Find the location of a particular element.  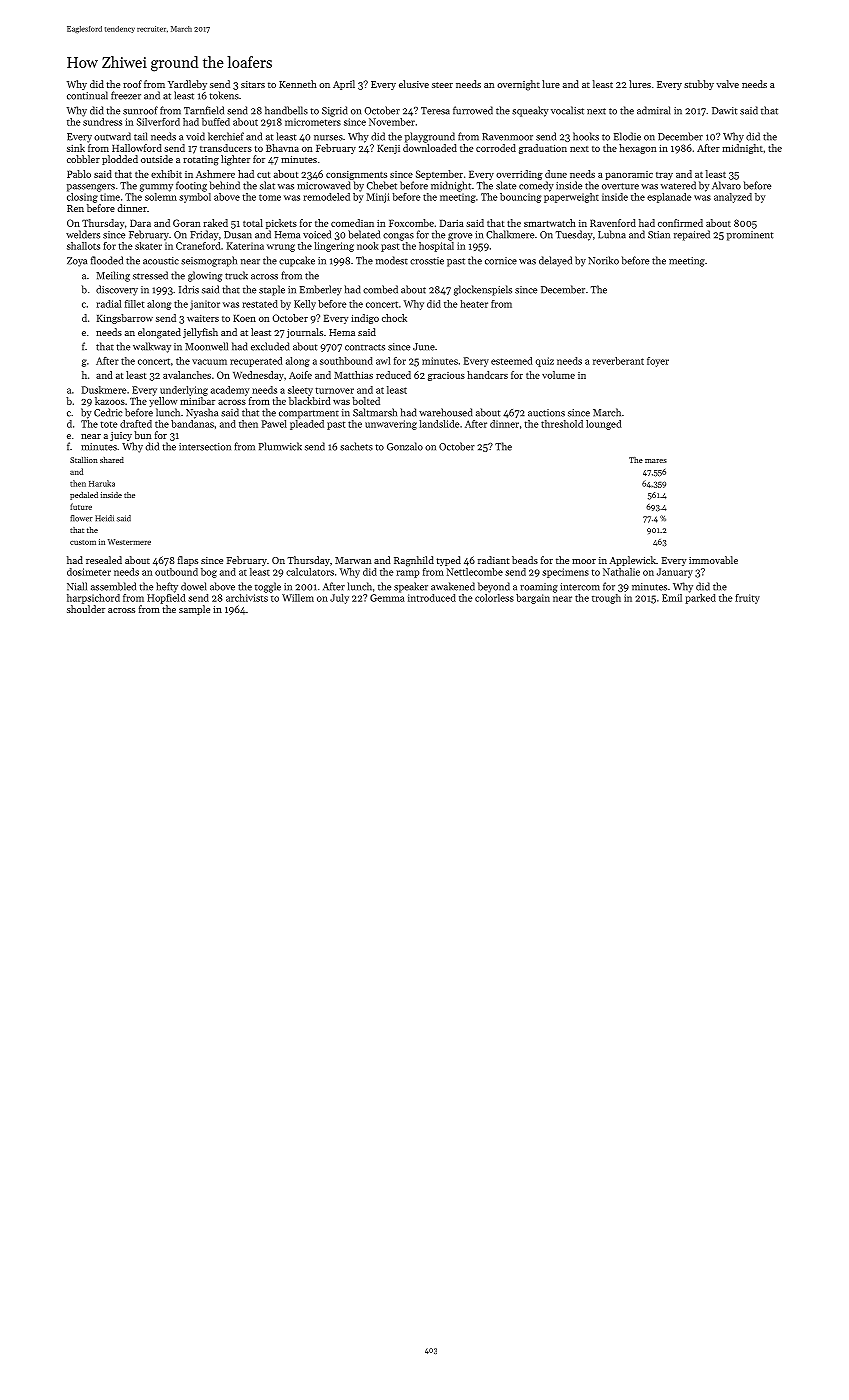

repaired is located at coordinates (692, 235).
